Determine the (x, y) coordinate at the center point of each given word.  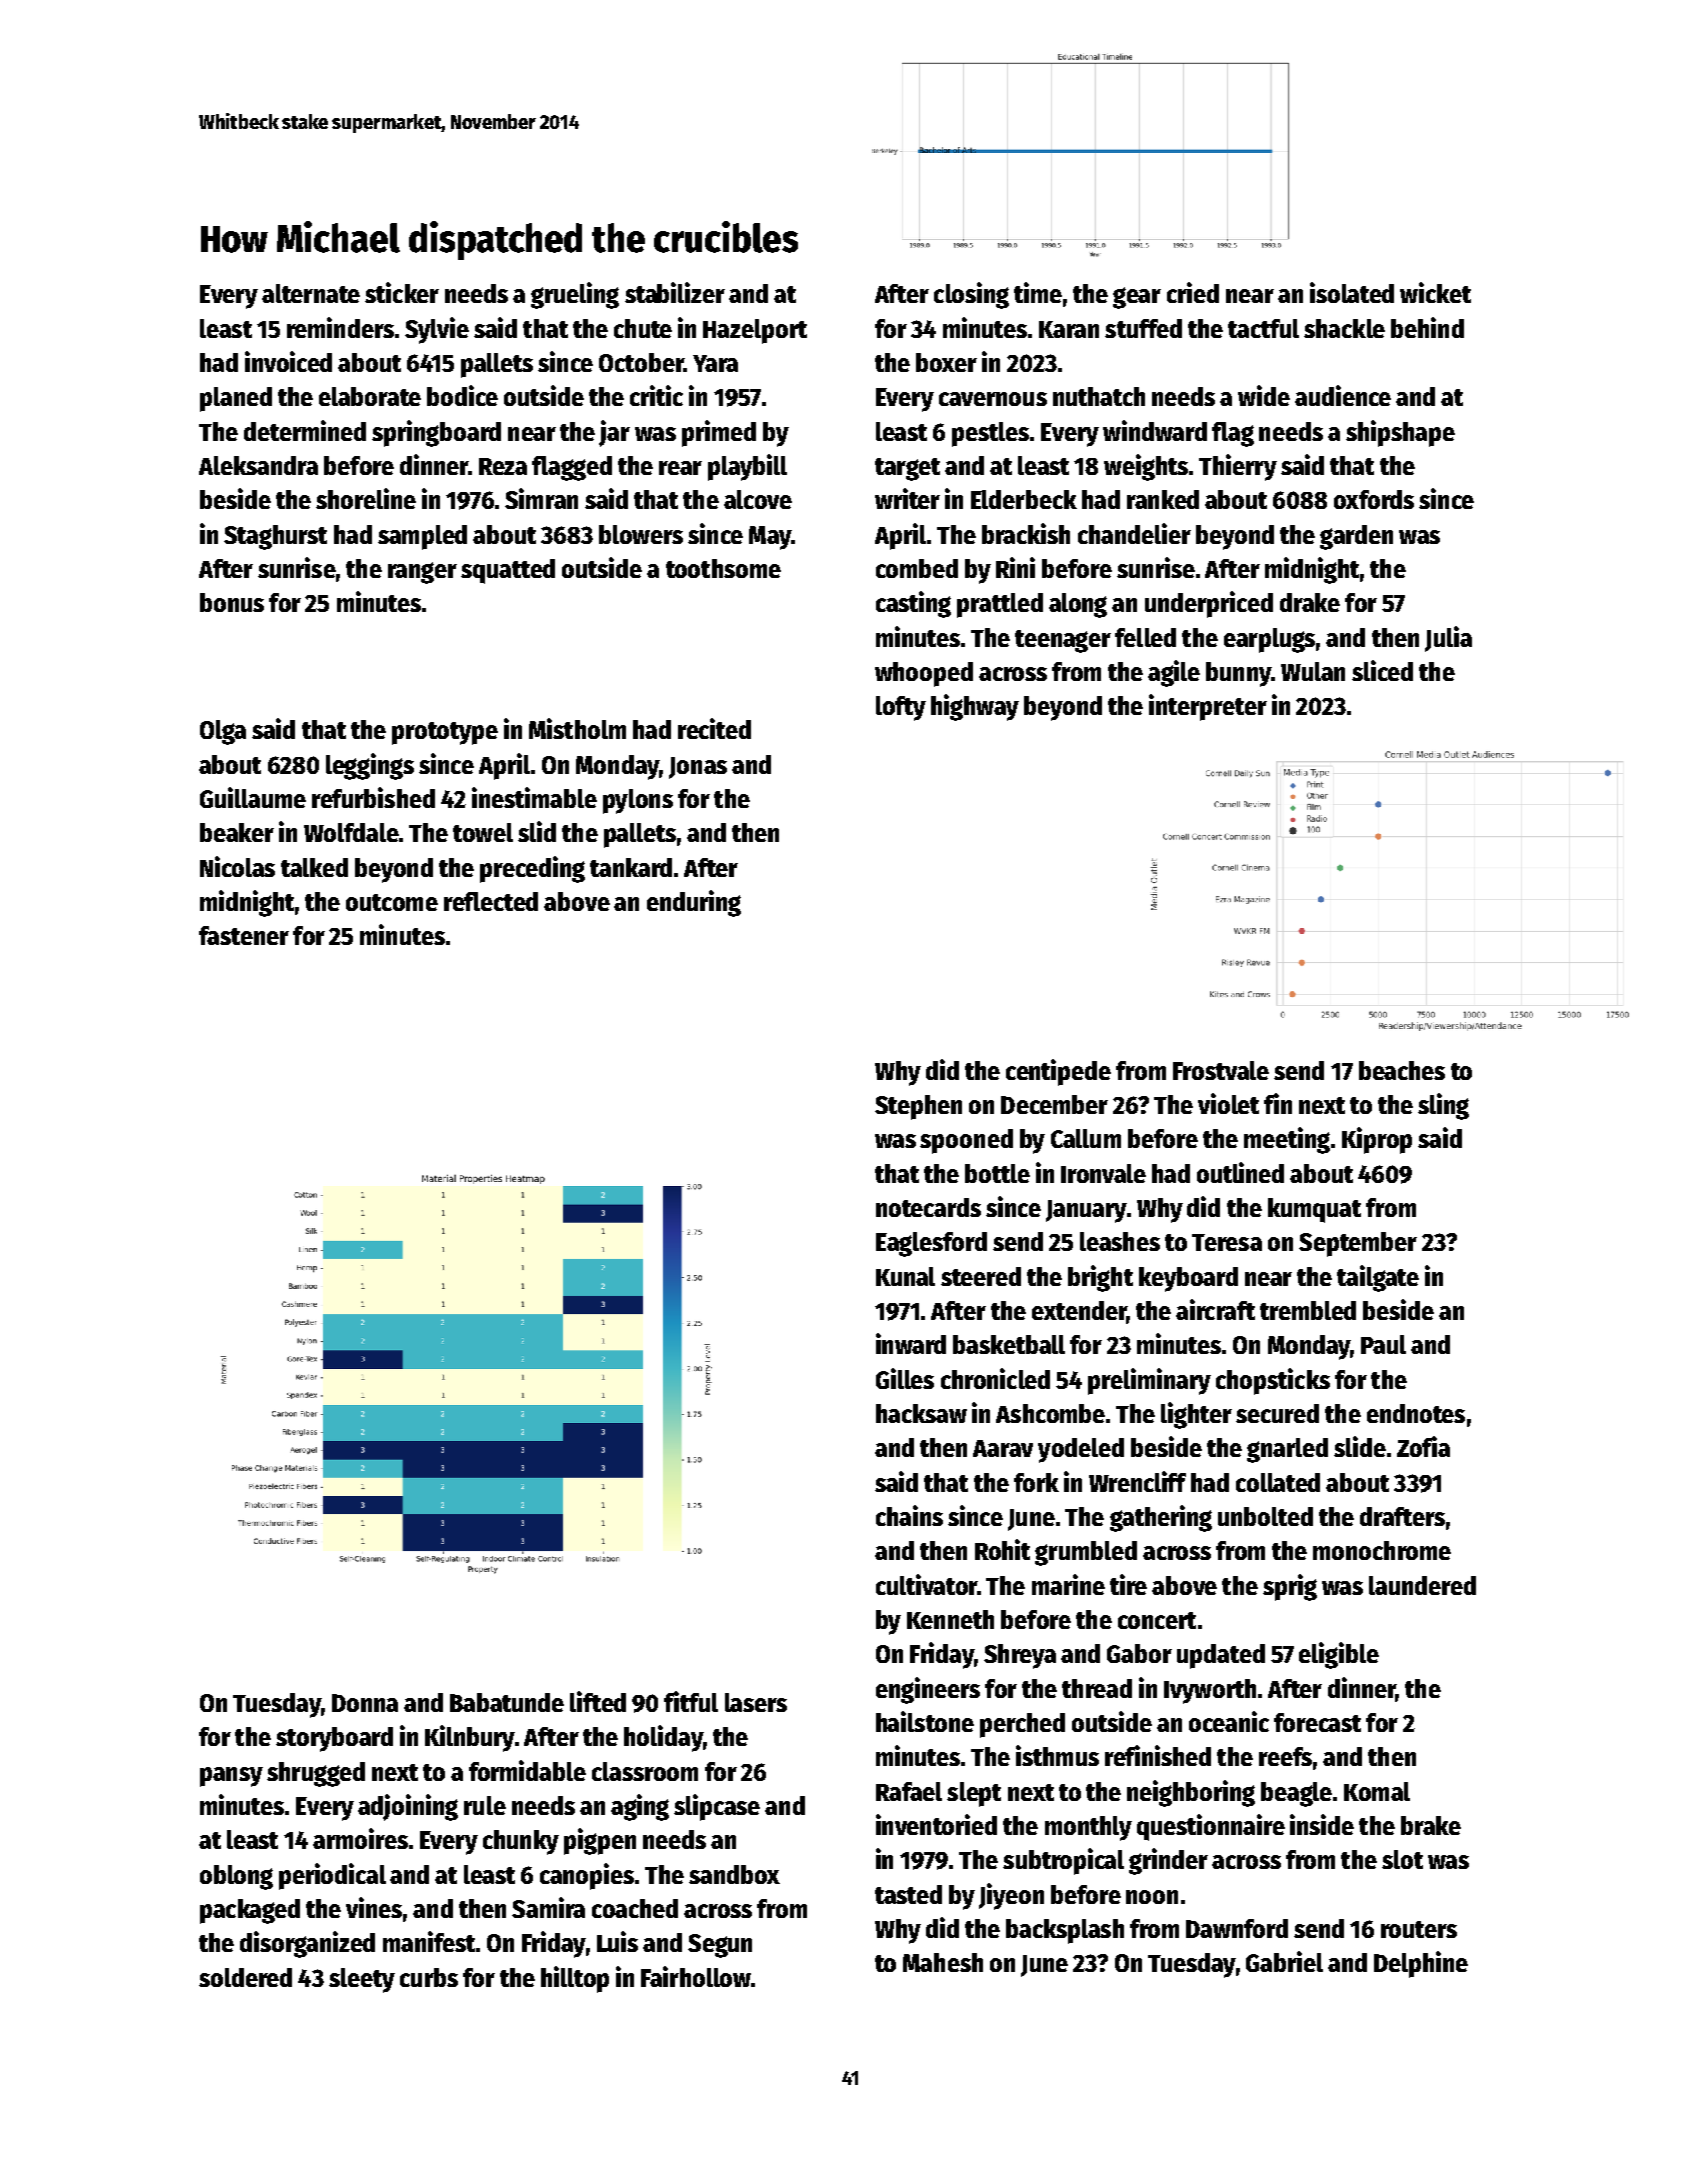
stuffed (1143, 328)
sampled (422, 537)
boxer (946, 362)
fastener (244, 935)
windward (1155, 430)
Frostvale (1221, 1070)
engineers (928, 1690)
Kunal (905, 1276)
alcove (758, 499)
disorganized (307, 1944)
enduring (694, 903)
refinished (1158, 1755)
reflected (491, 901)
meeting (1287, 1140)
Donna (365, 1703)
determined (305, 430)
